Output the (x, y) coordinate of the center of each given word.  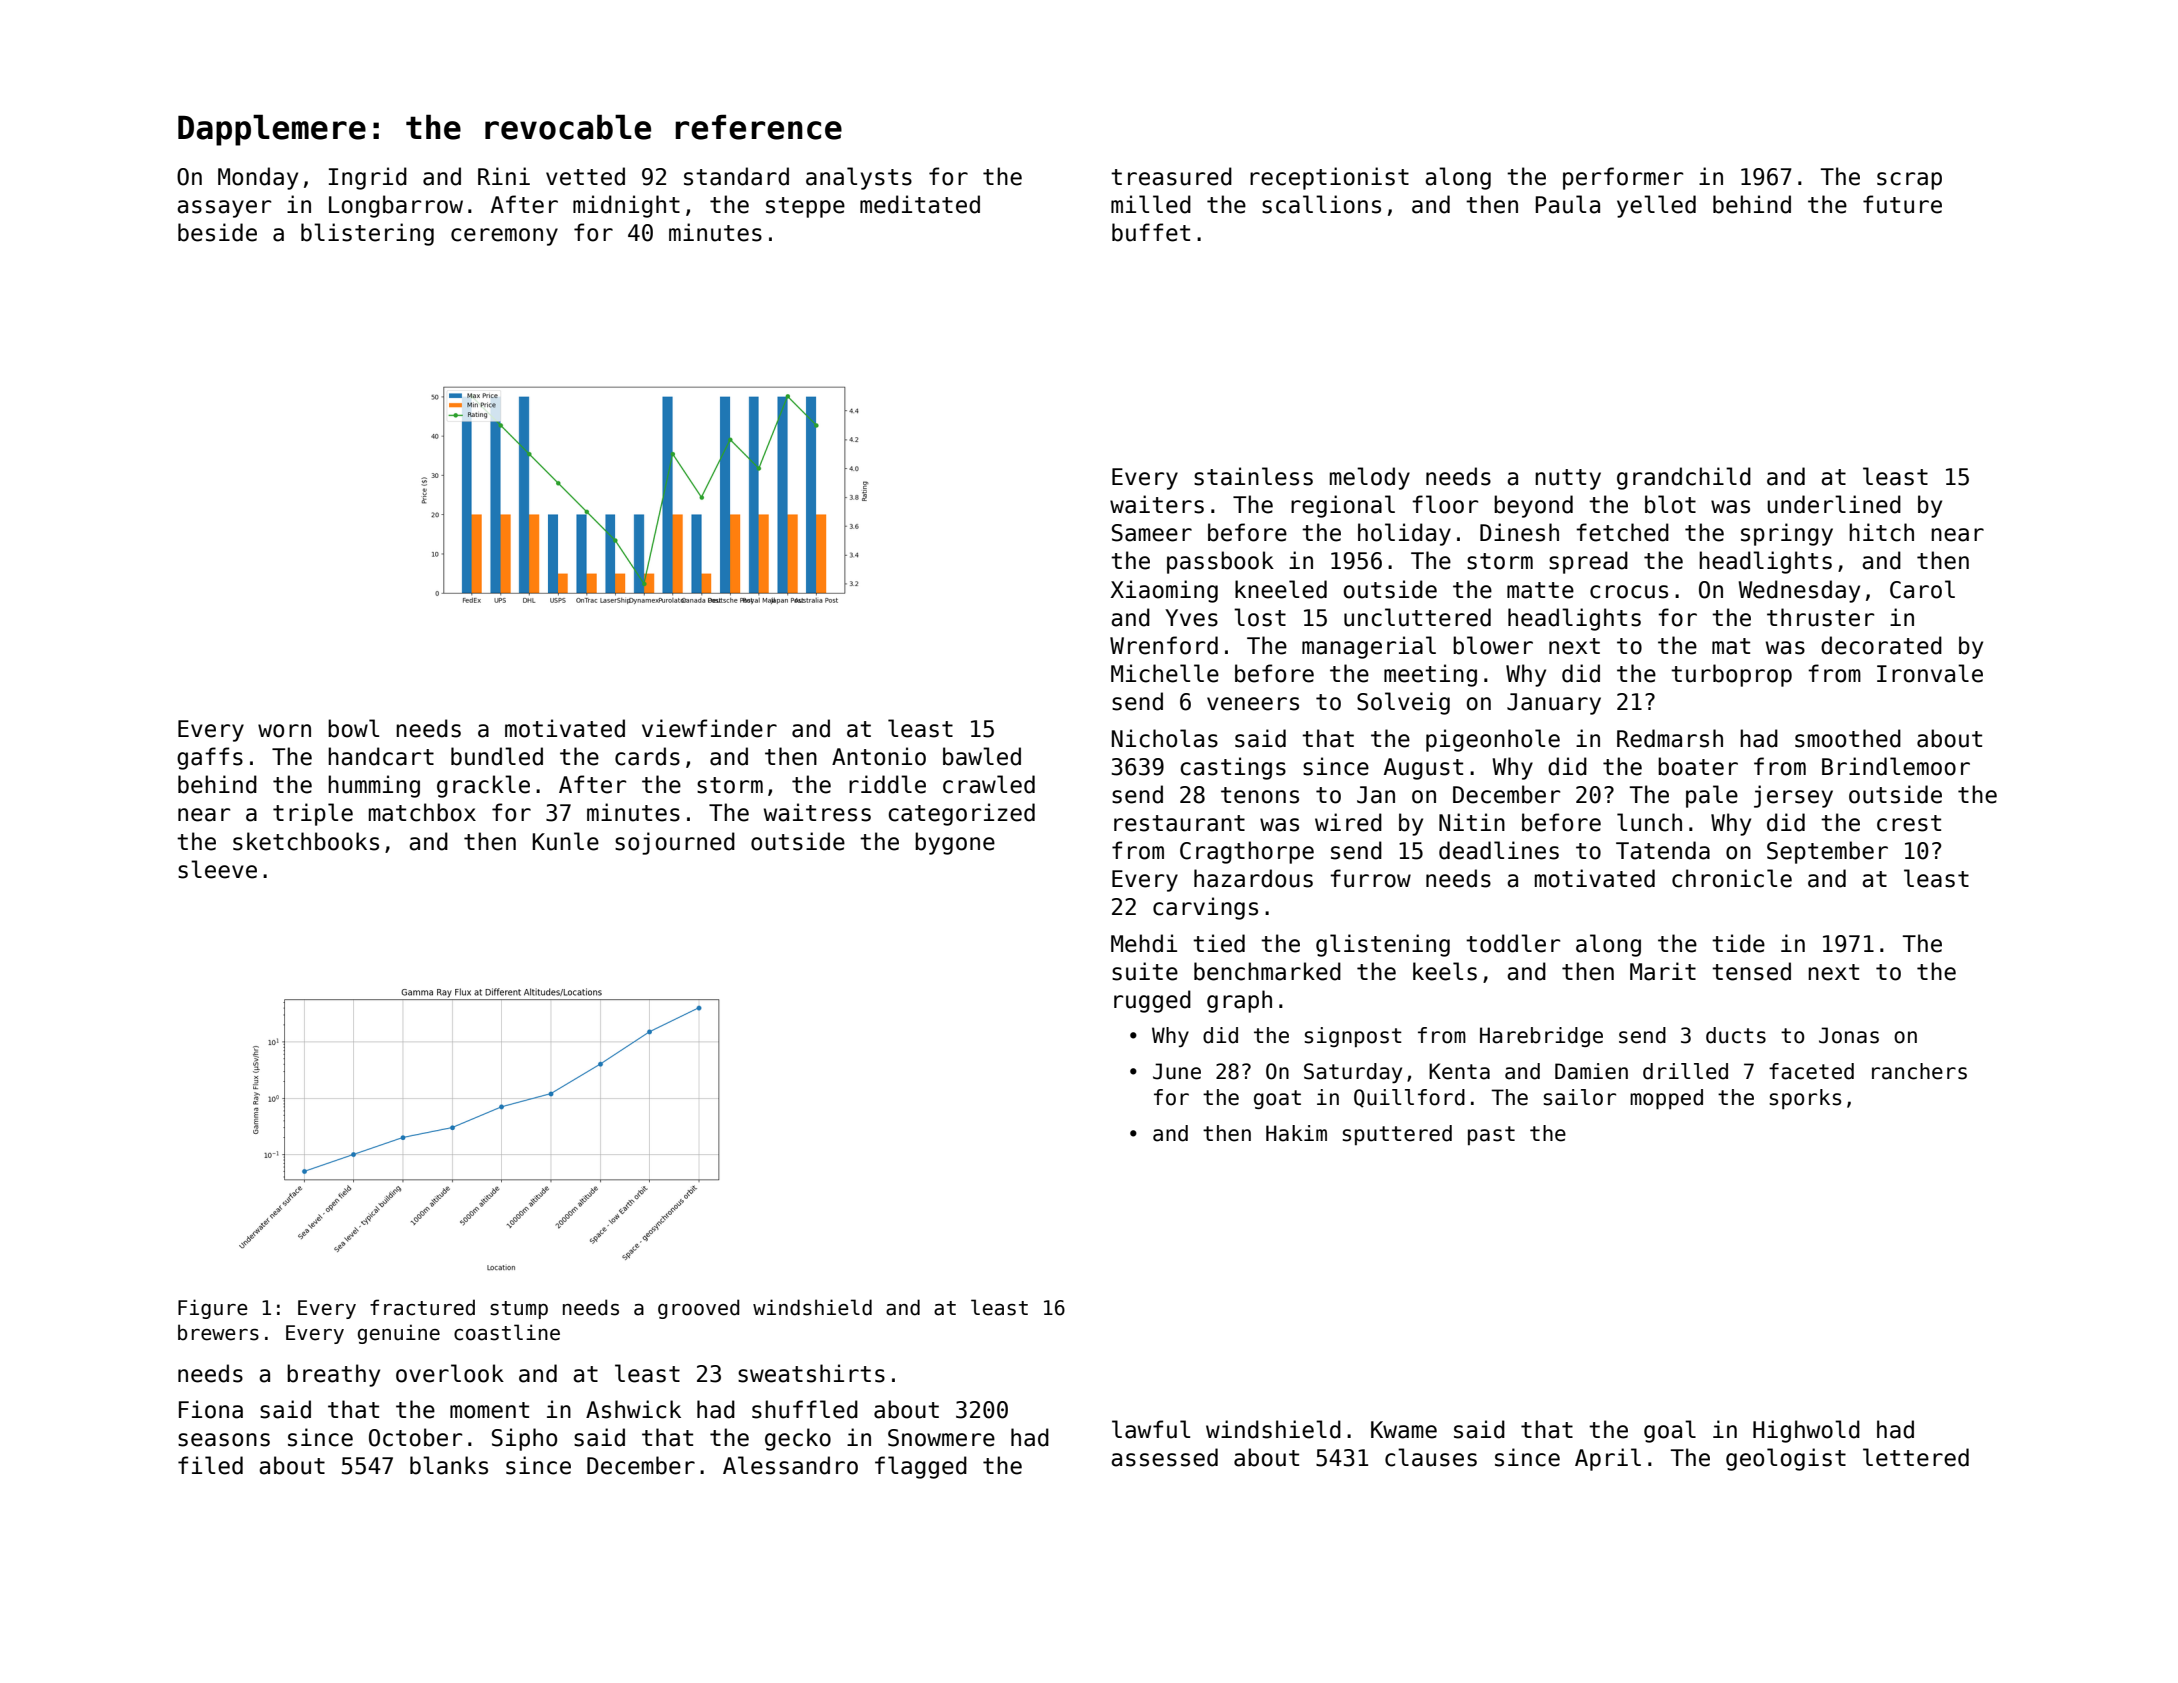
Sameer (1152, 533)
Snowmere (941, 1438)
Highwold (1806, 1431)
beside (217, 232)
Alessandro (790, 1465)
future (1902, 204)
